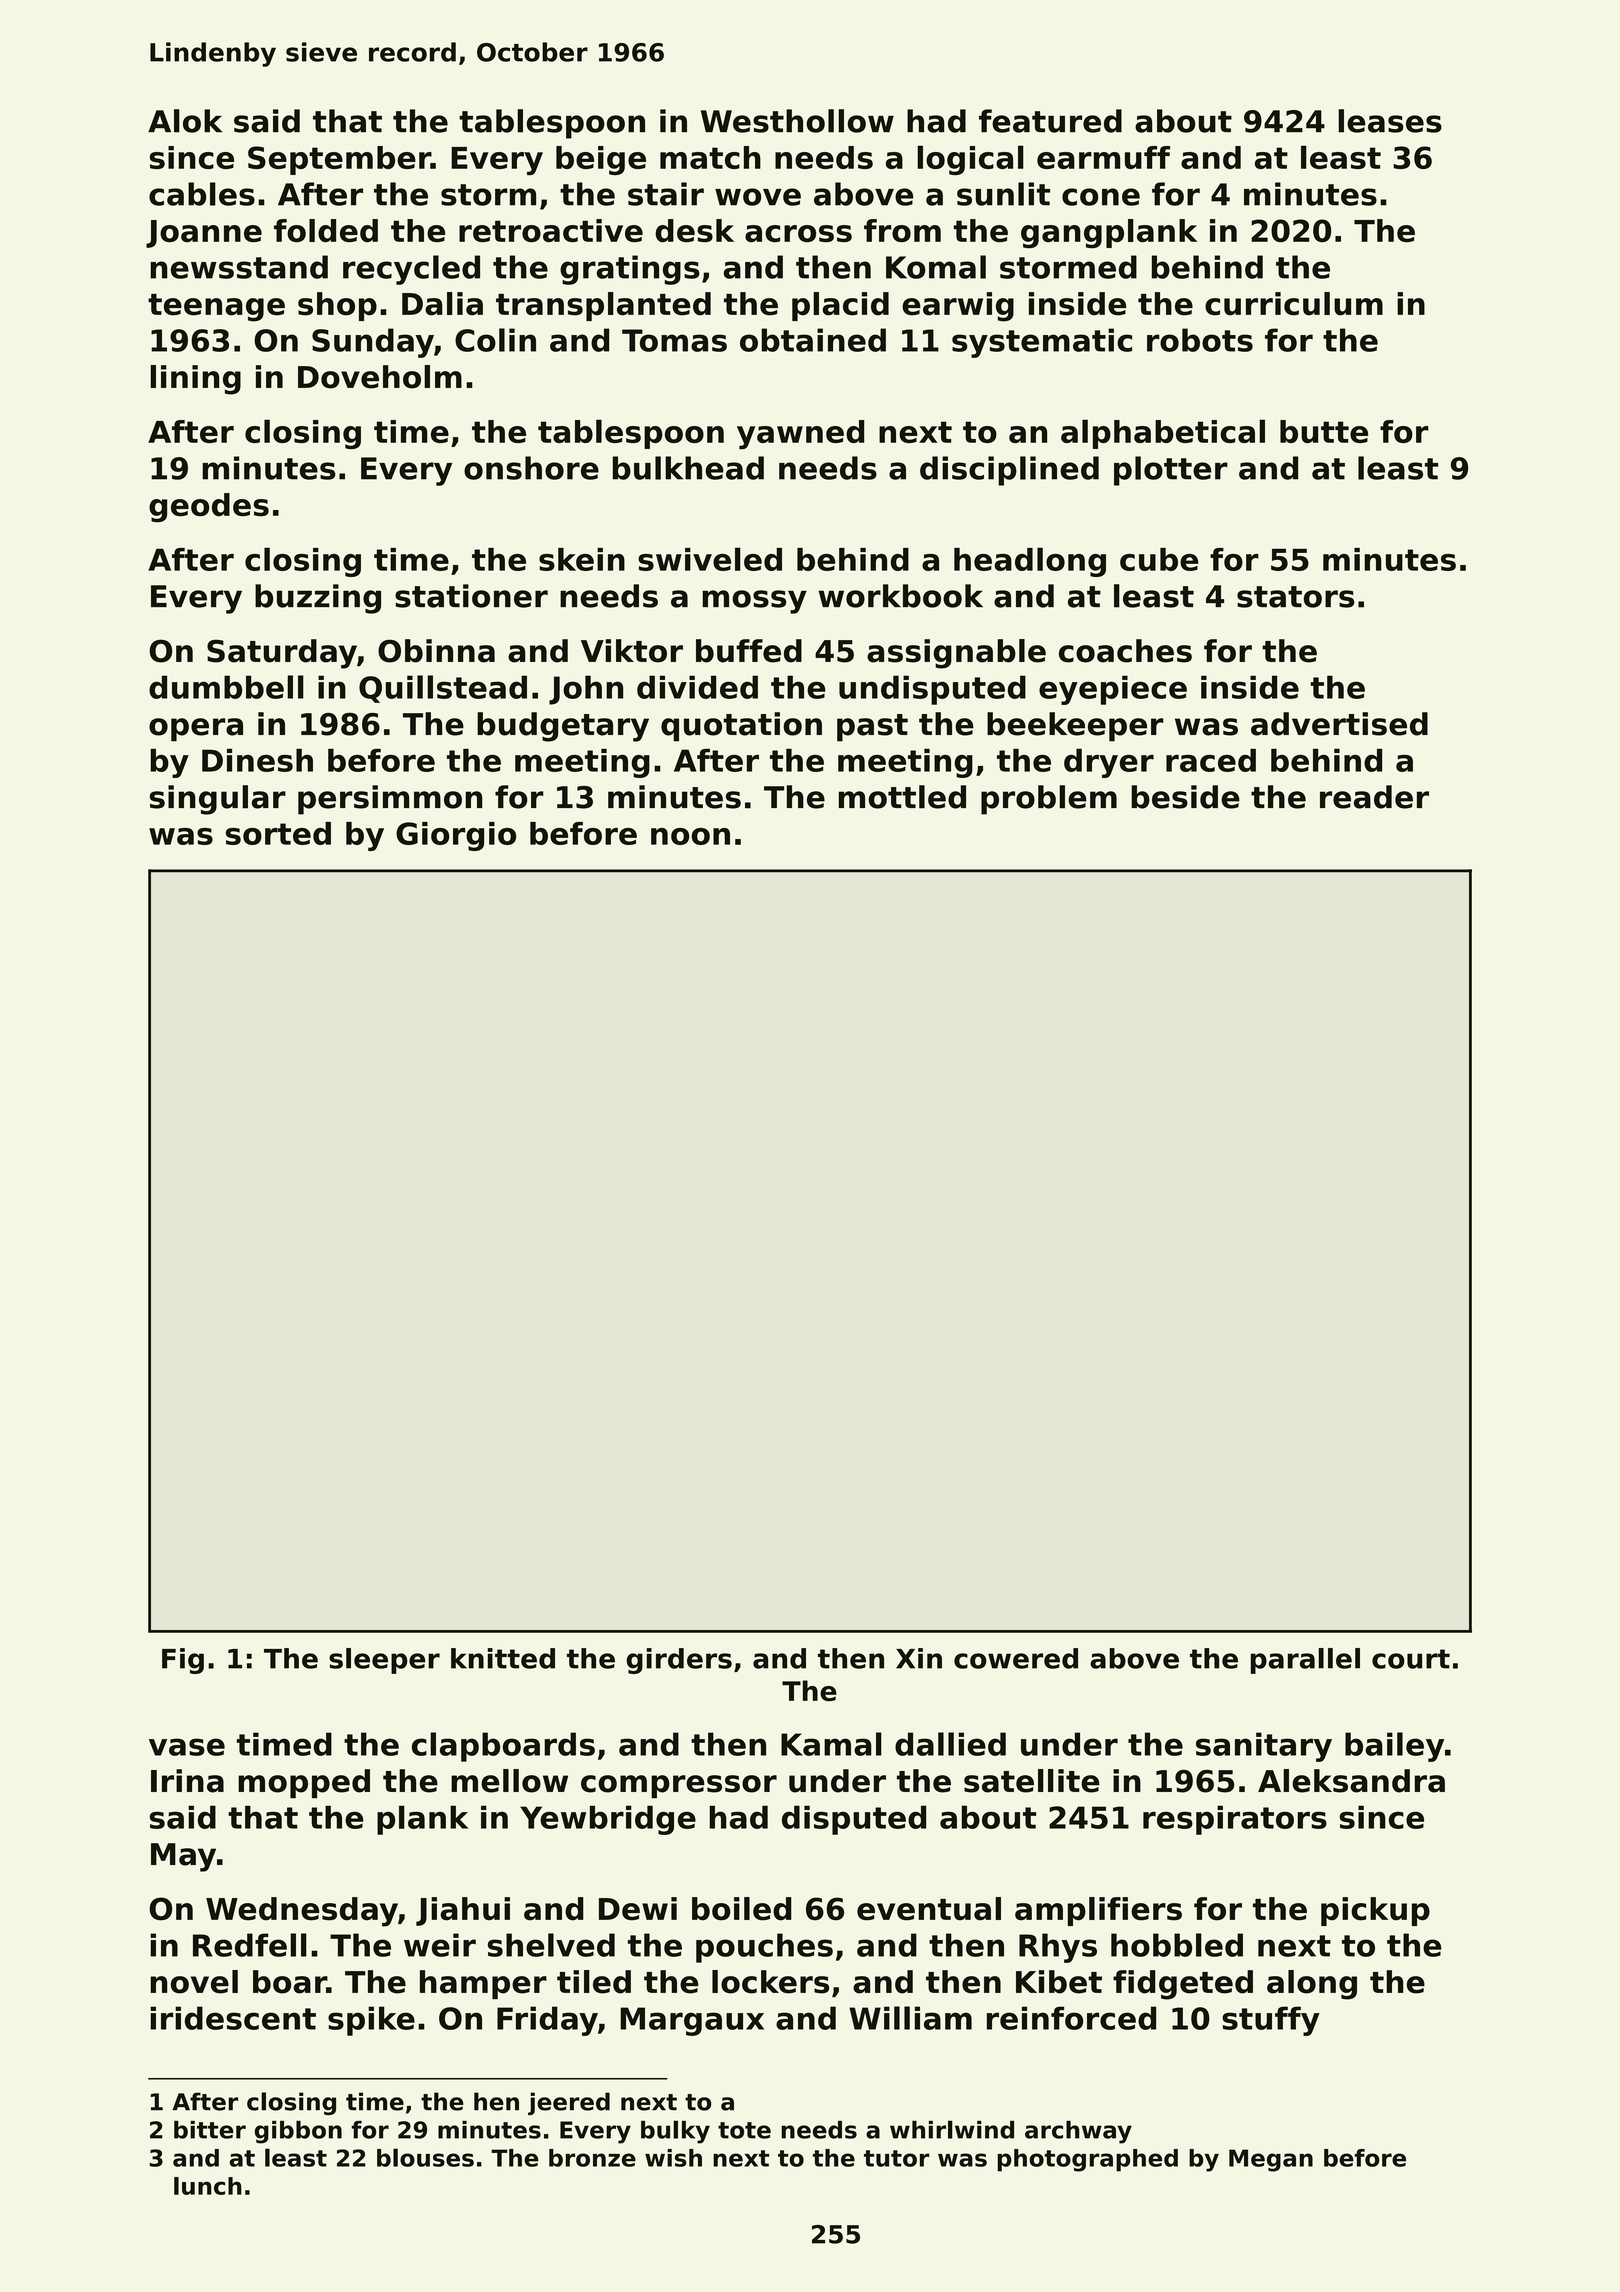  What do you see at coordinates (1390, 121) in the screenshot?
I see `leases` at bounding box center [1390, 121].
